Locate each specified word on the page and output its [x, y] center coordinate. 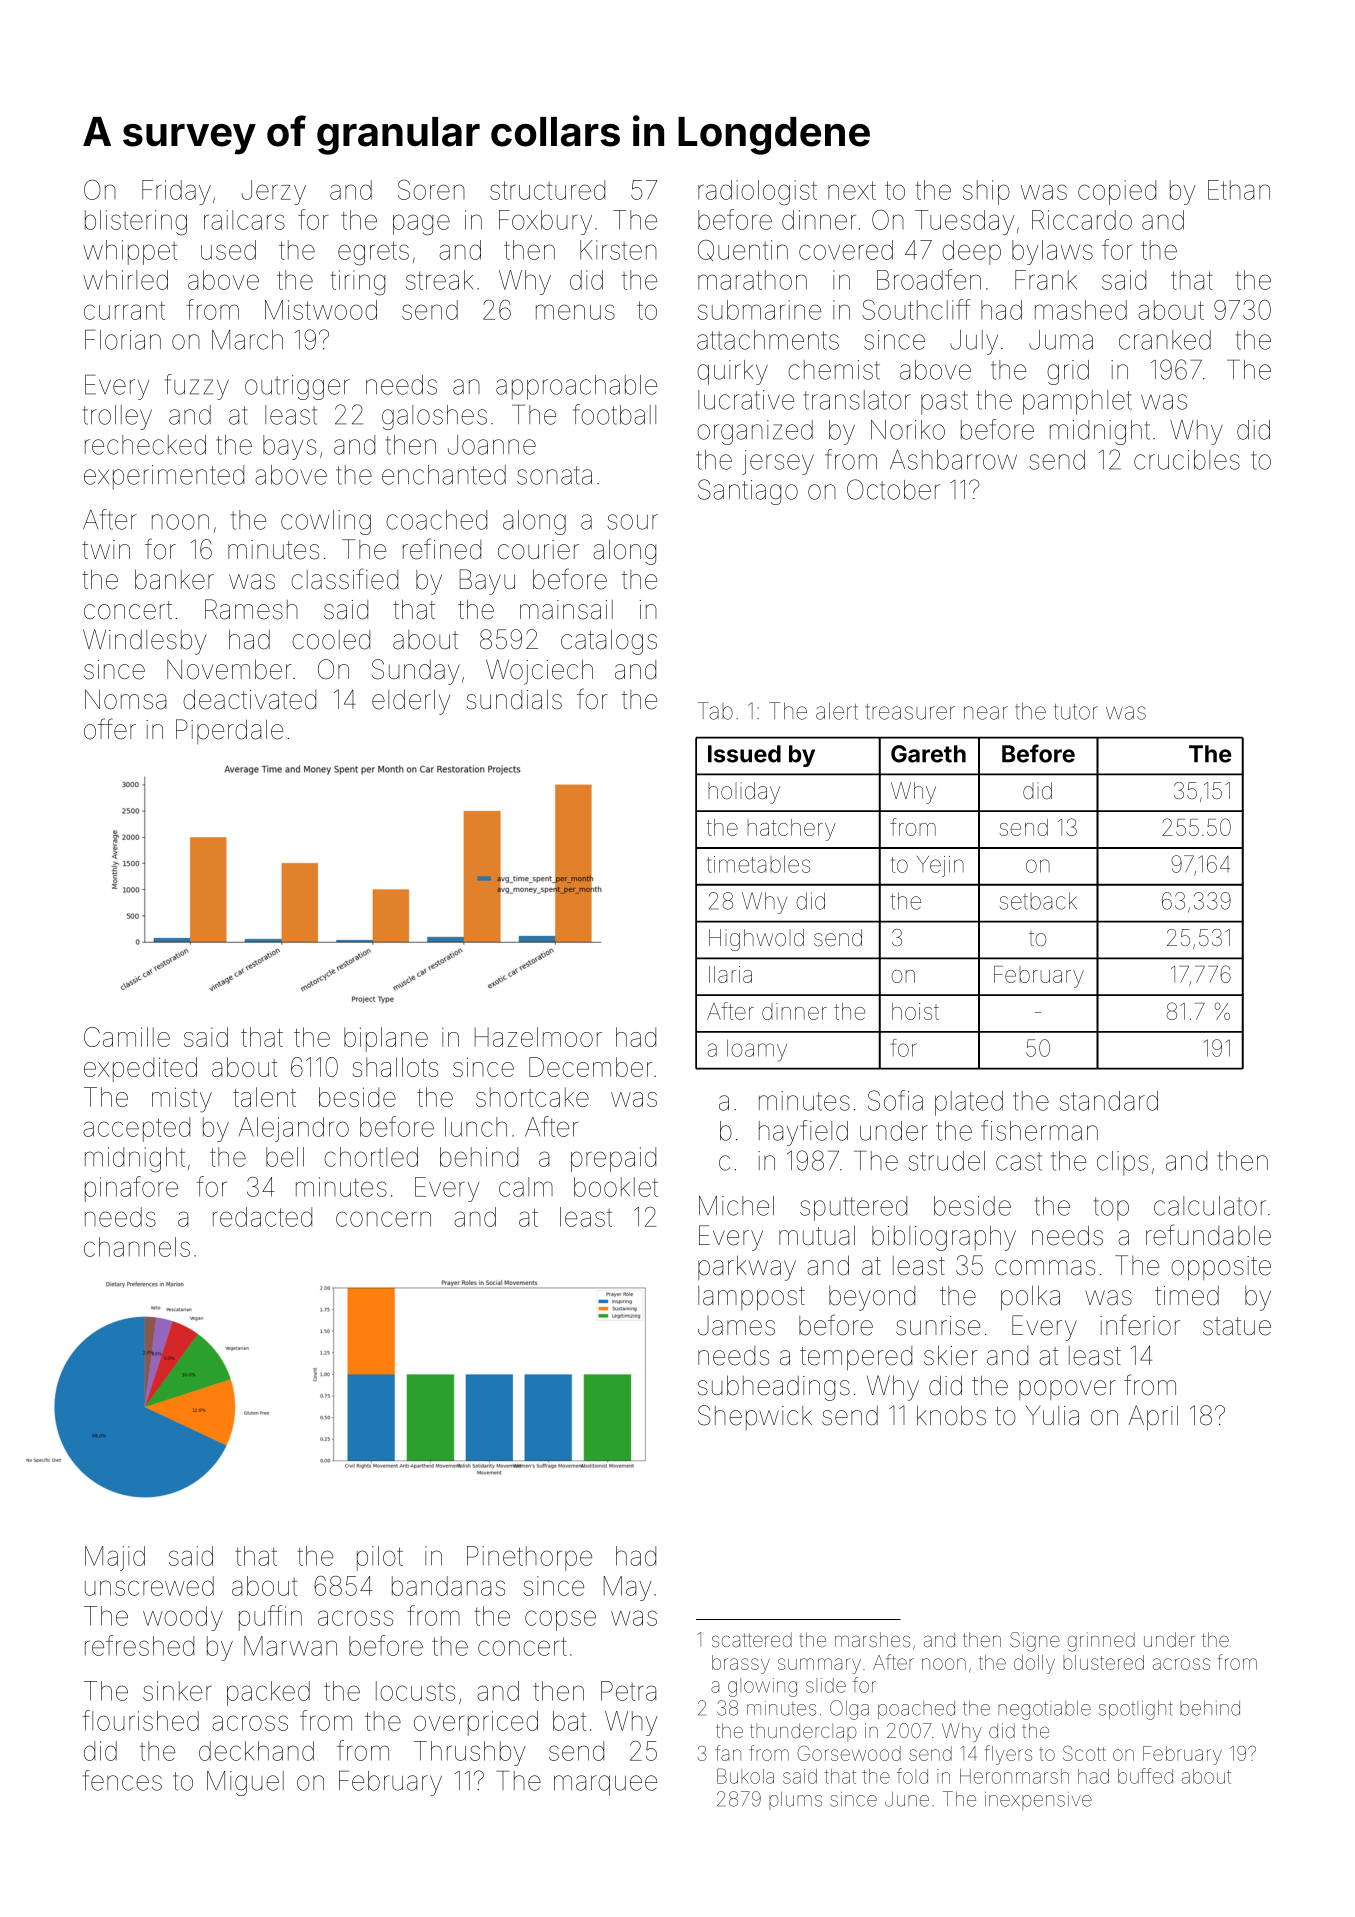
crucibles [1187, 460]
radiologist [757, 193]
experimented [164, 477]
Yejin [940, 866]
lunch [476, 1127]
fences [122, 1780]
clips [1122, 1163]
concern [383, 1219]
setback [1038, 901]
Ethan [1239, 190]
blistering [136, 223]
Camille [127, 1037]
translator [857, 400]
